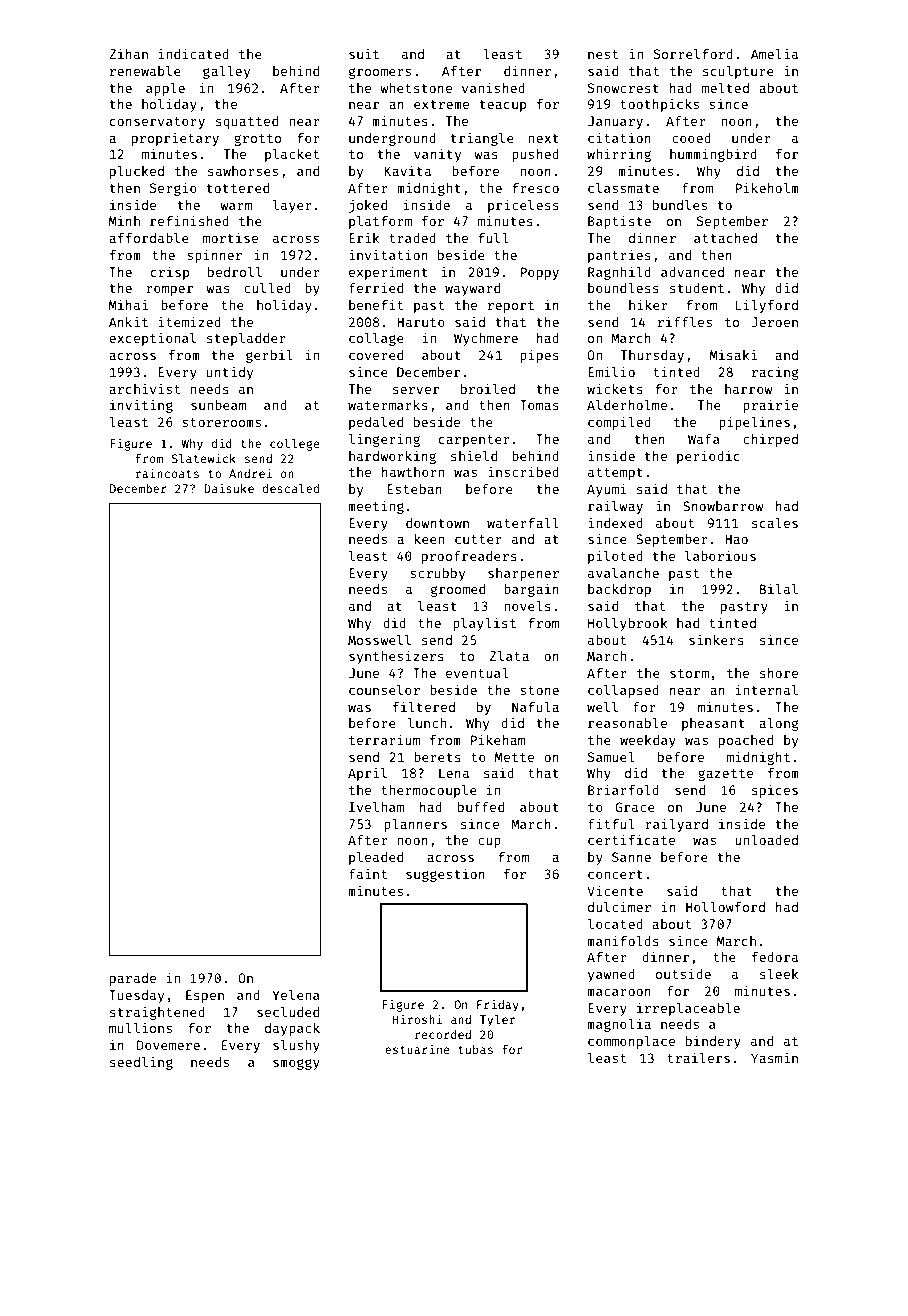  What do you see at coordinates (376, 339) in the image?
I see `collage` at bounding box center [376, 339].
